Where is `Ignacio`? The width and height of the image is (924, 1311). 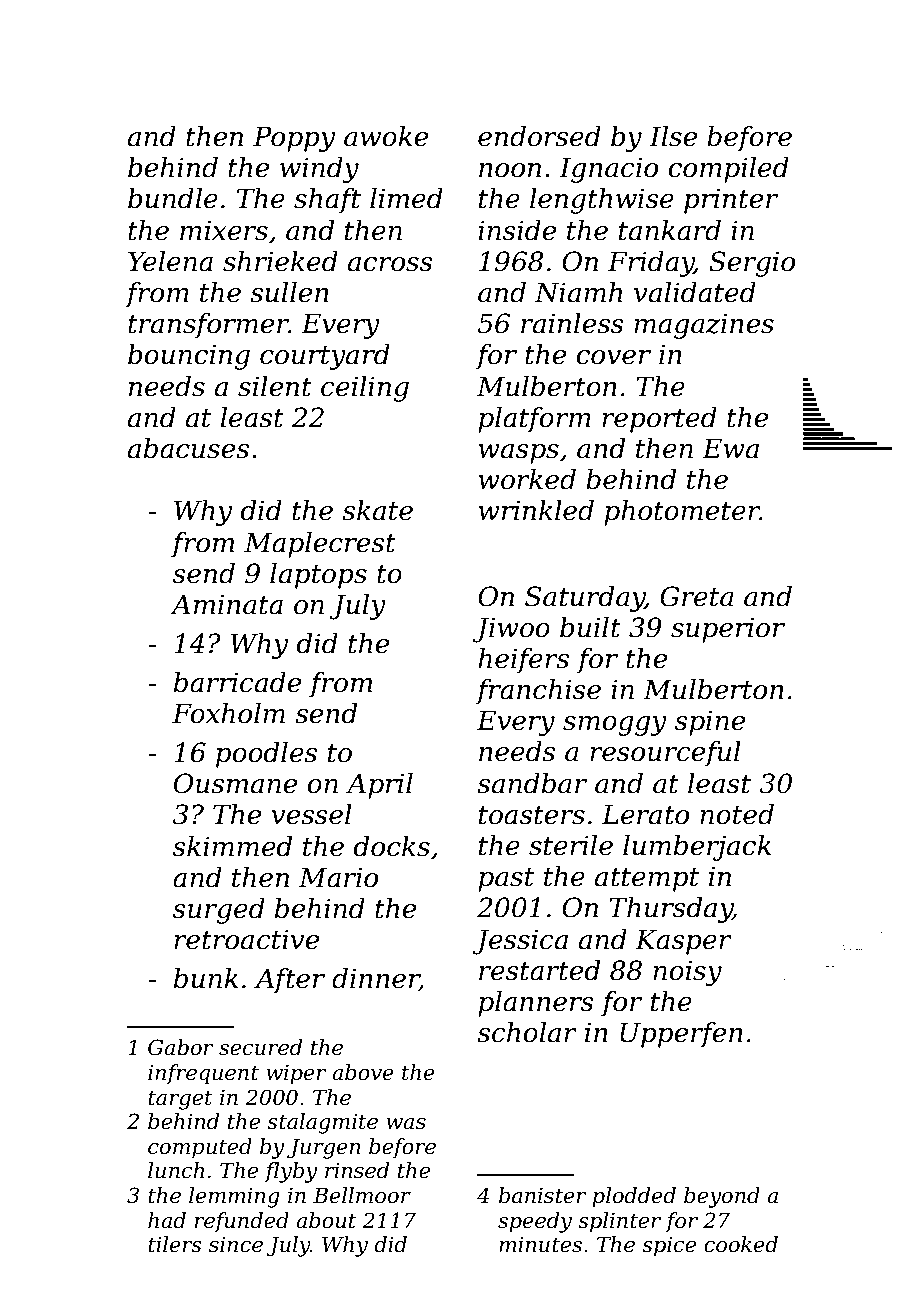 Ignacio is located at coordinates (608, 170).
